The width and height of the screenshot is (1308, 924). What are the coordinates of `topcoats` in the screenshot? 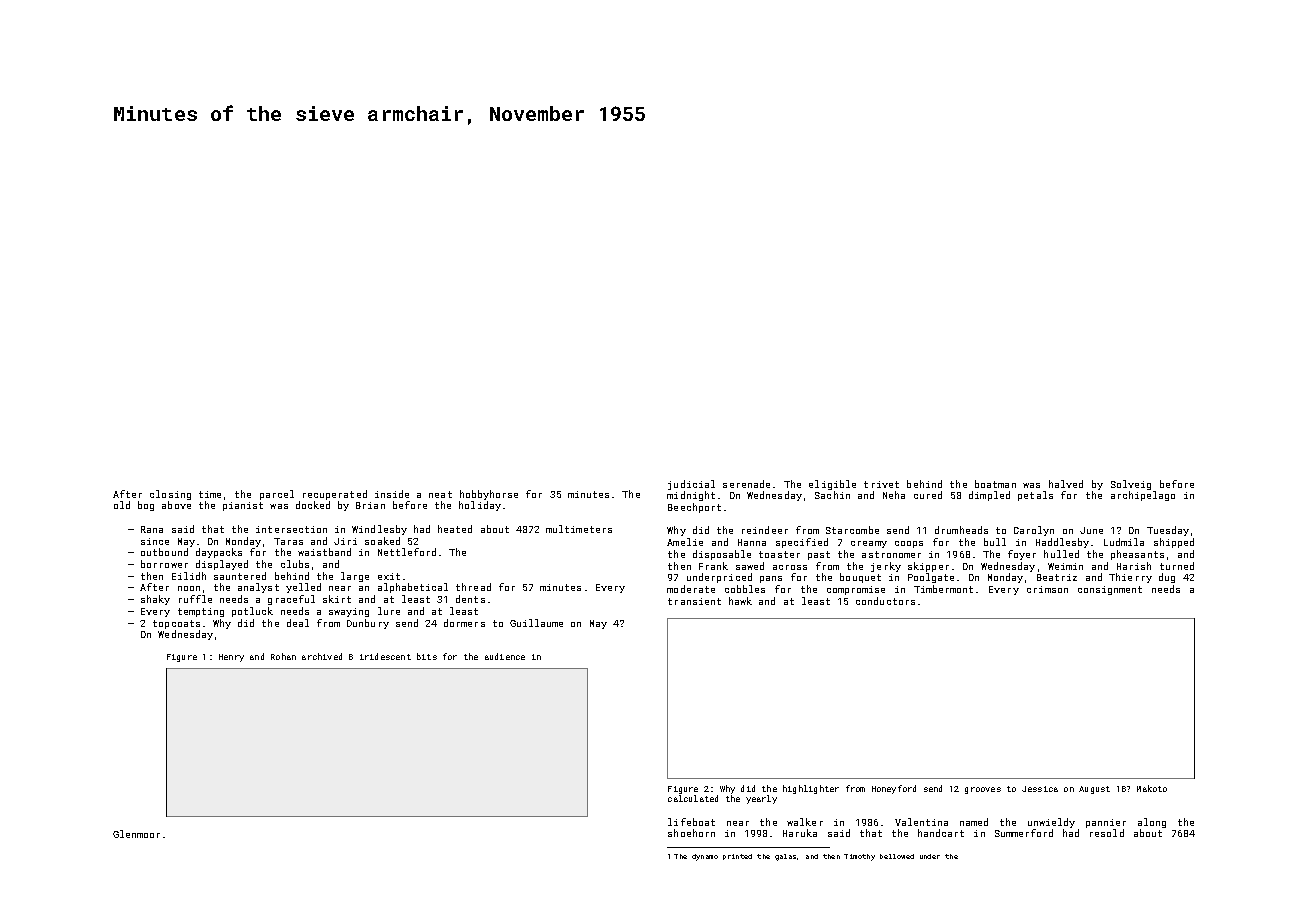 It's located at (176, 624).
